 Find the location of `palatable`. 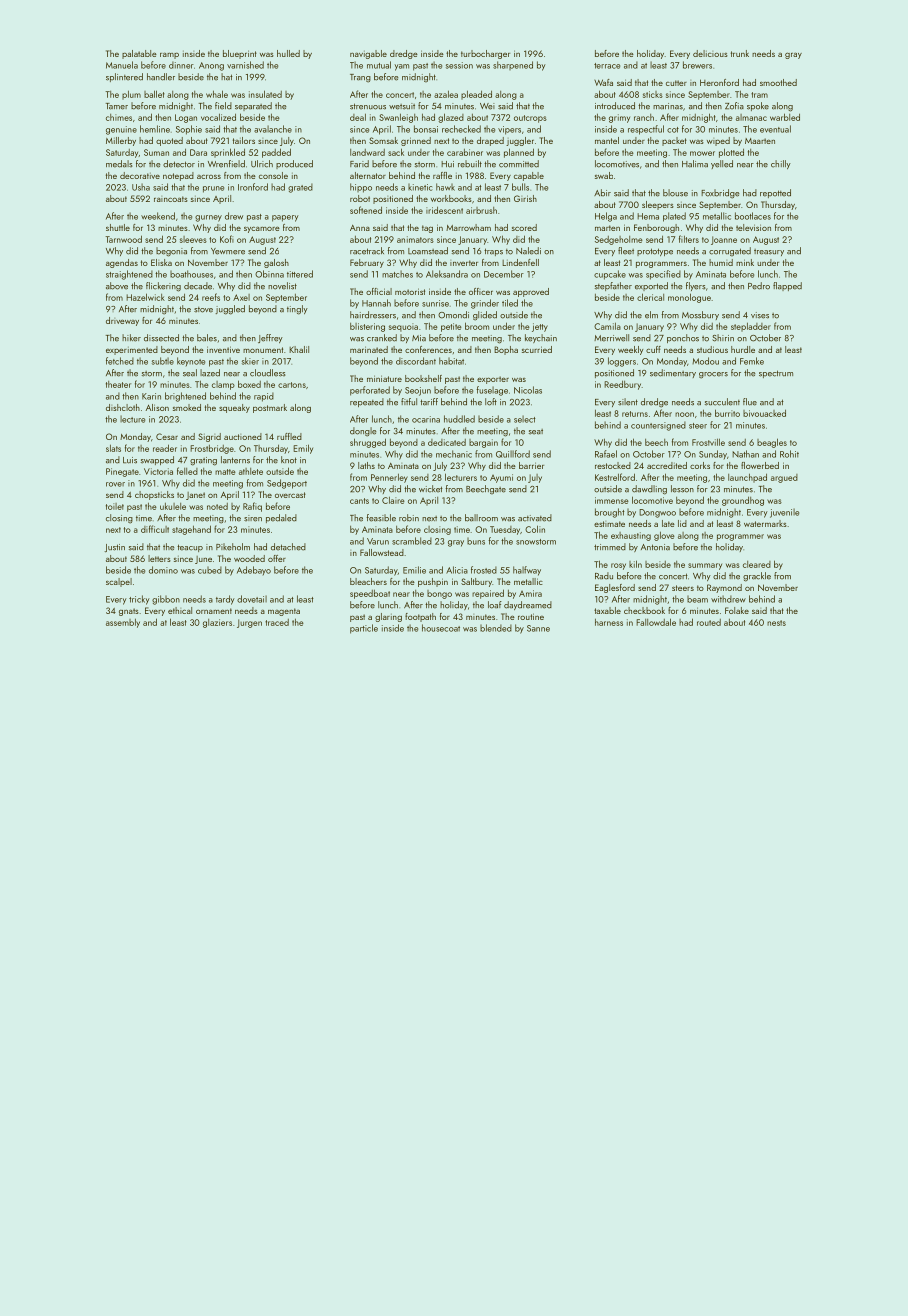

palatable is located at coordinates (139, 54).
